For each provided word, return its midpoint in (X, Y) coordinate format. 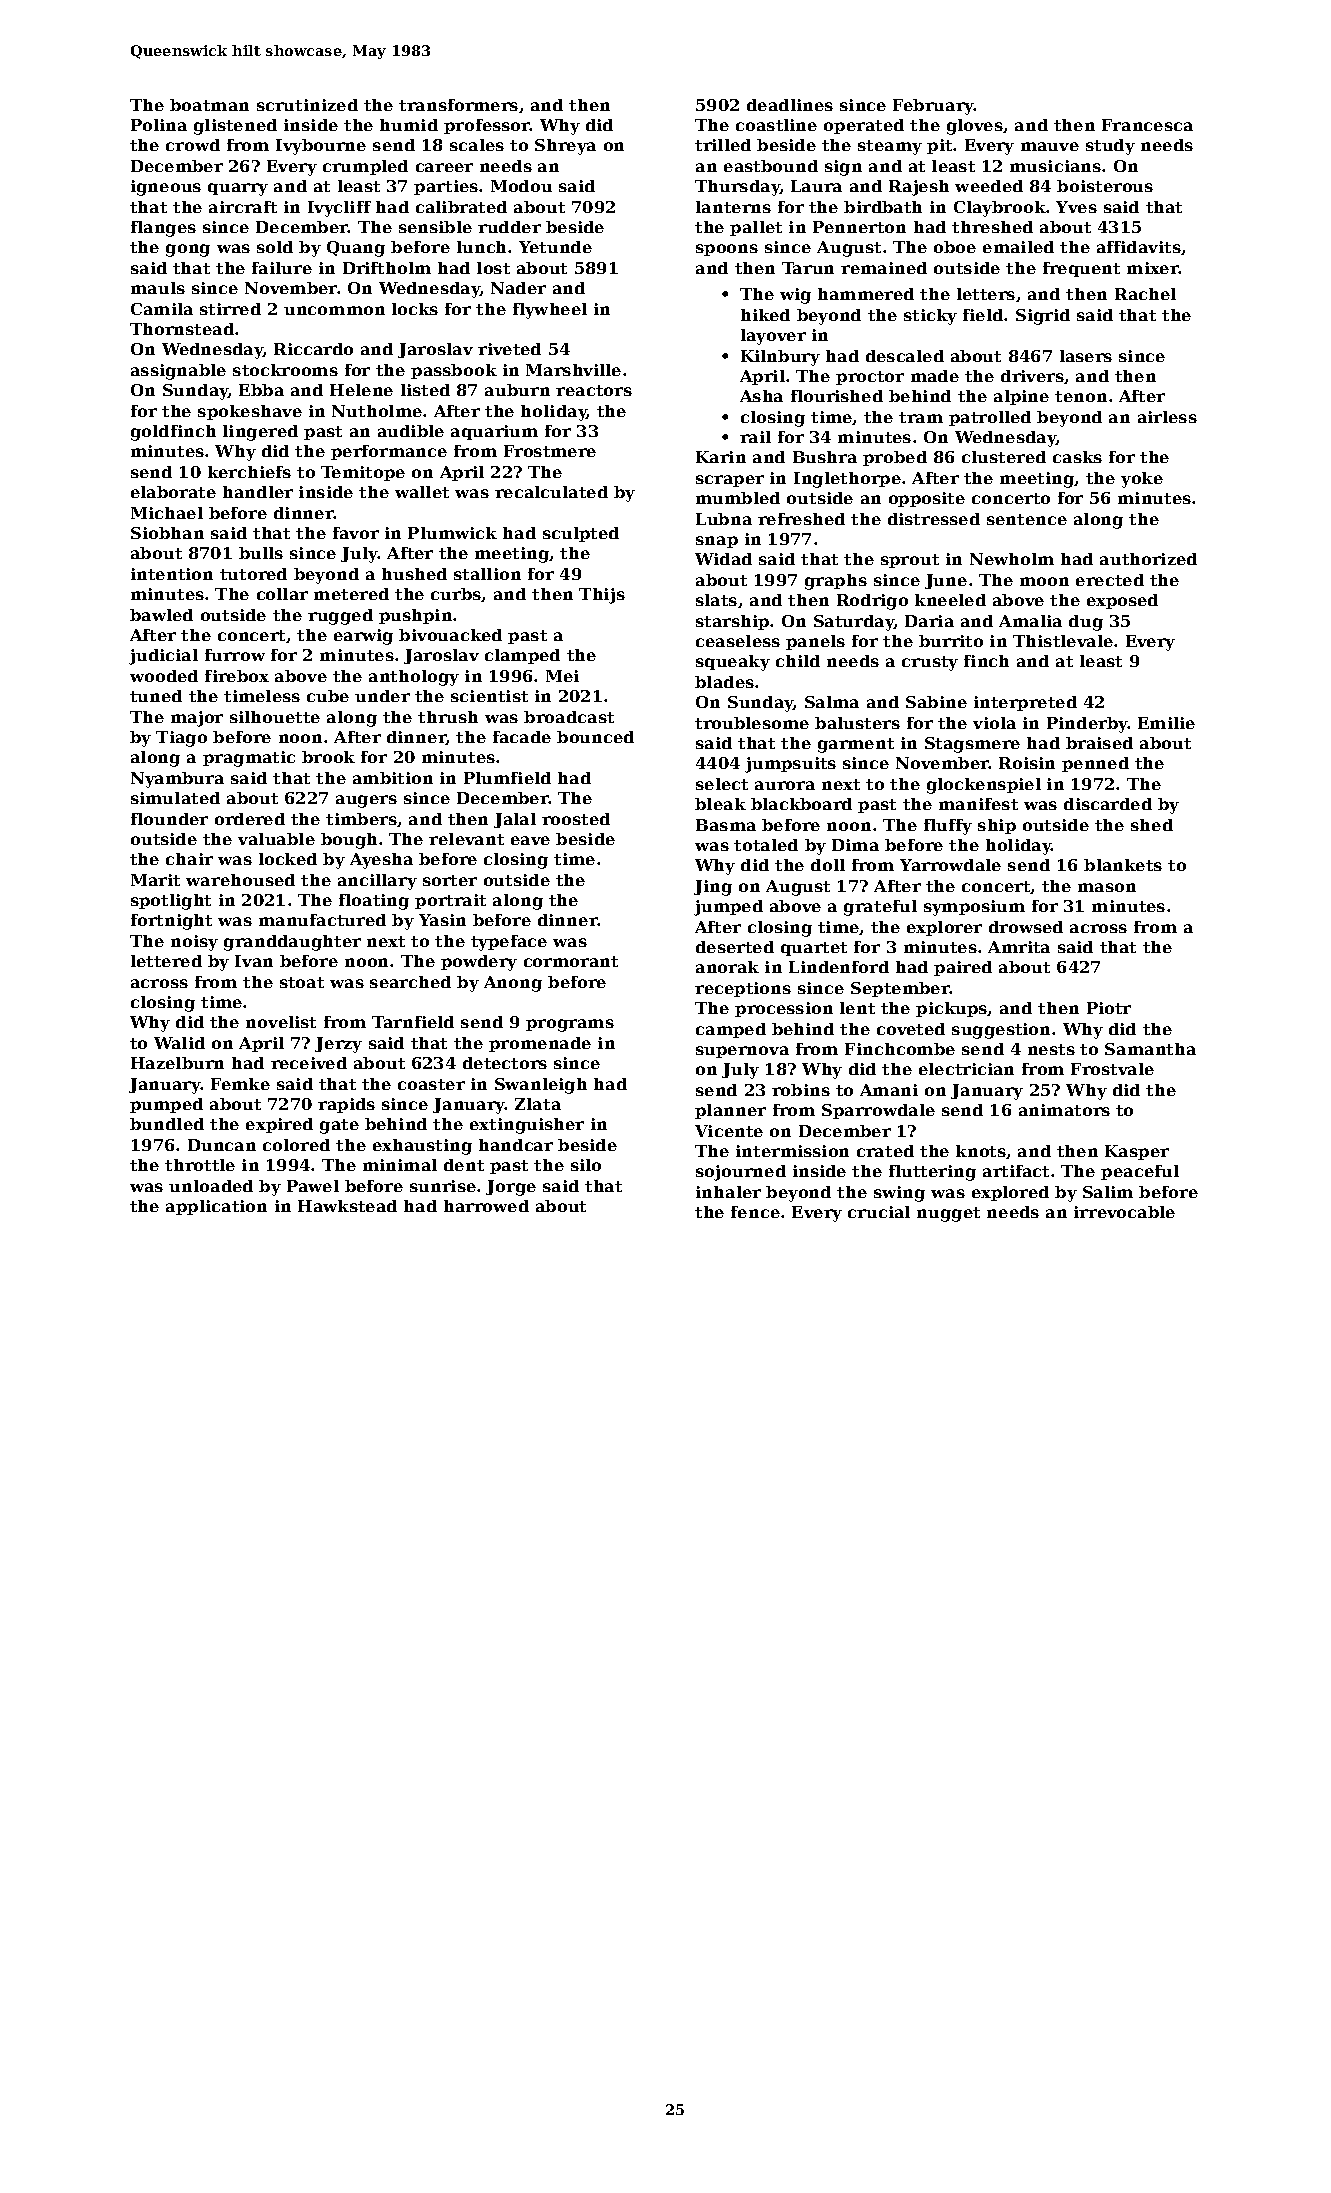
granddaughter (292, 943)
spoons (727, 250)
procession (784, 1009)
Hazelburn (177, 1063)
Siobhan (167, 533)
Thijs (602, 596)
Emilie (1166, 723)
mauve (1050, 146)
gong (188, 250)
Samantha (1150, 1049)
